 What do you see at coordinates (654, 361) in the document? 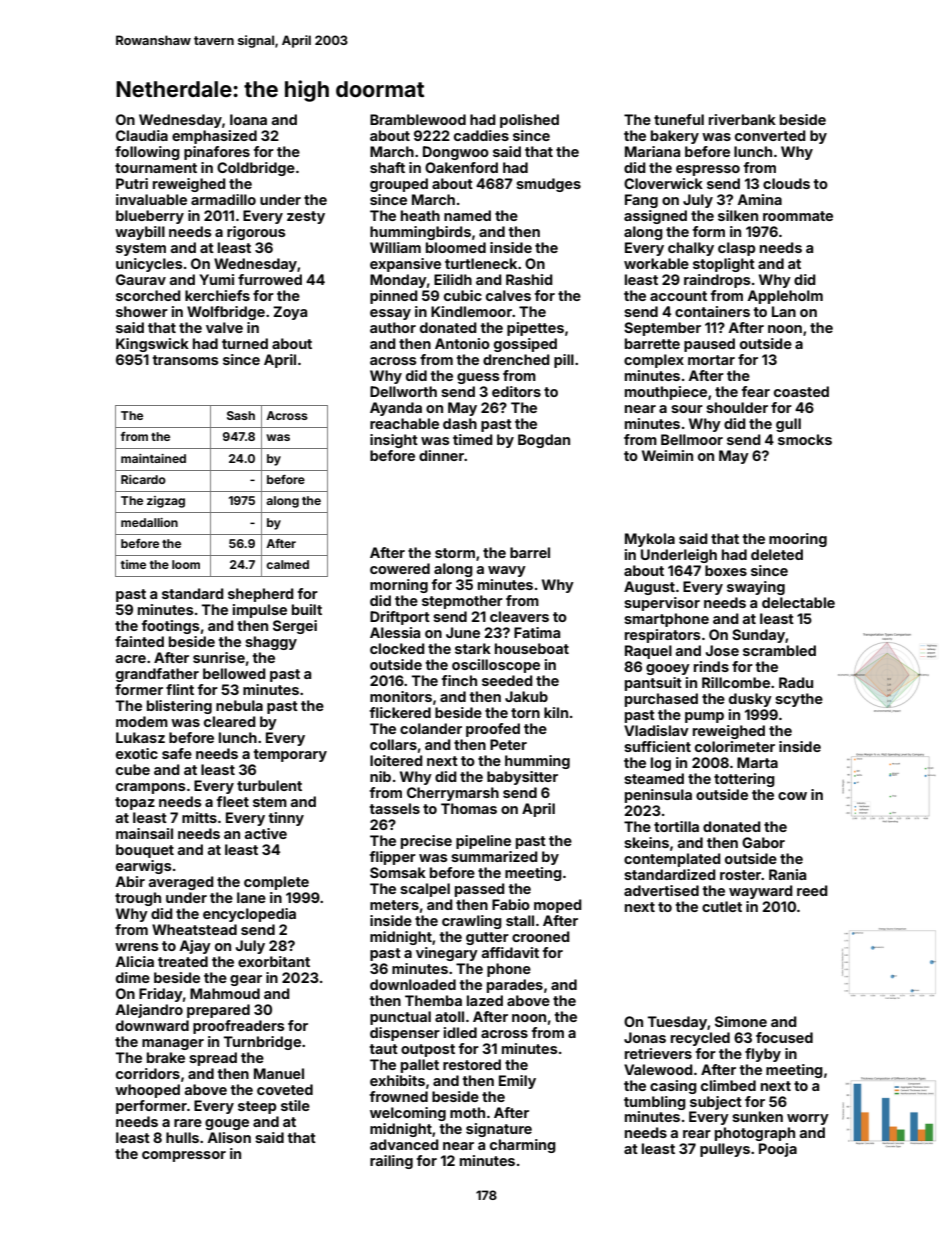
I see `complex` at bounding box center [654, 361].
